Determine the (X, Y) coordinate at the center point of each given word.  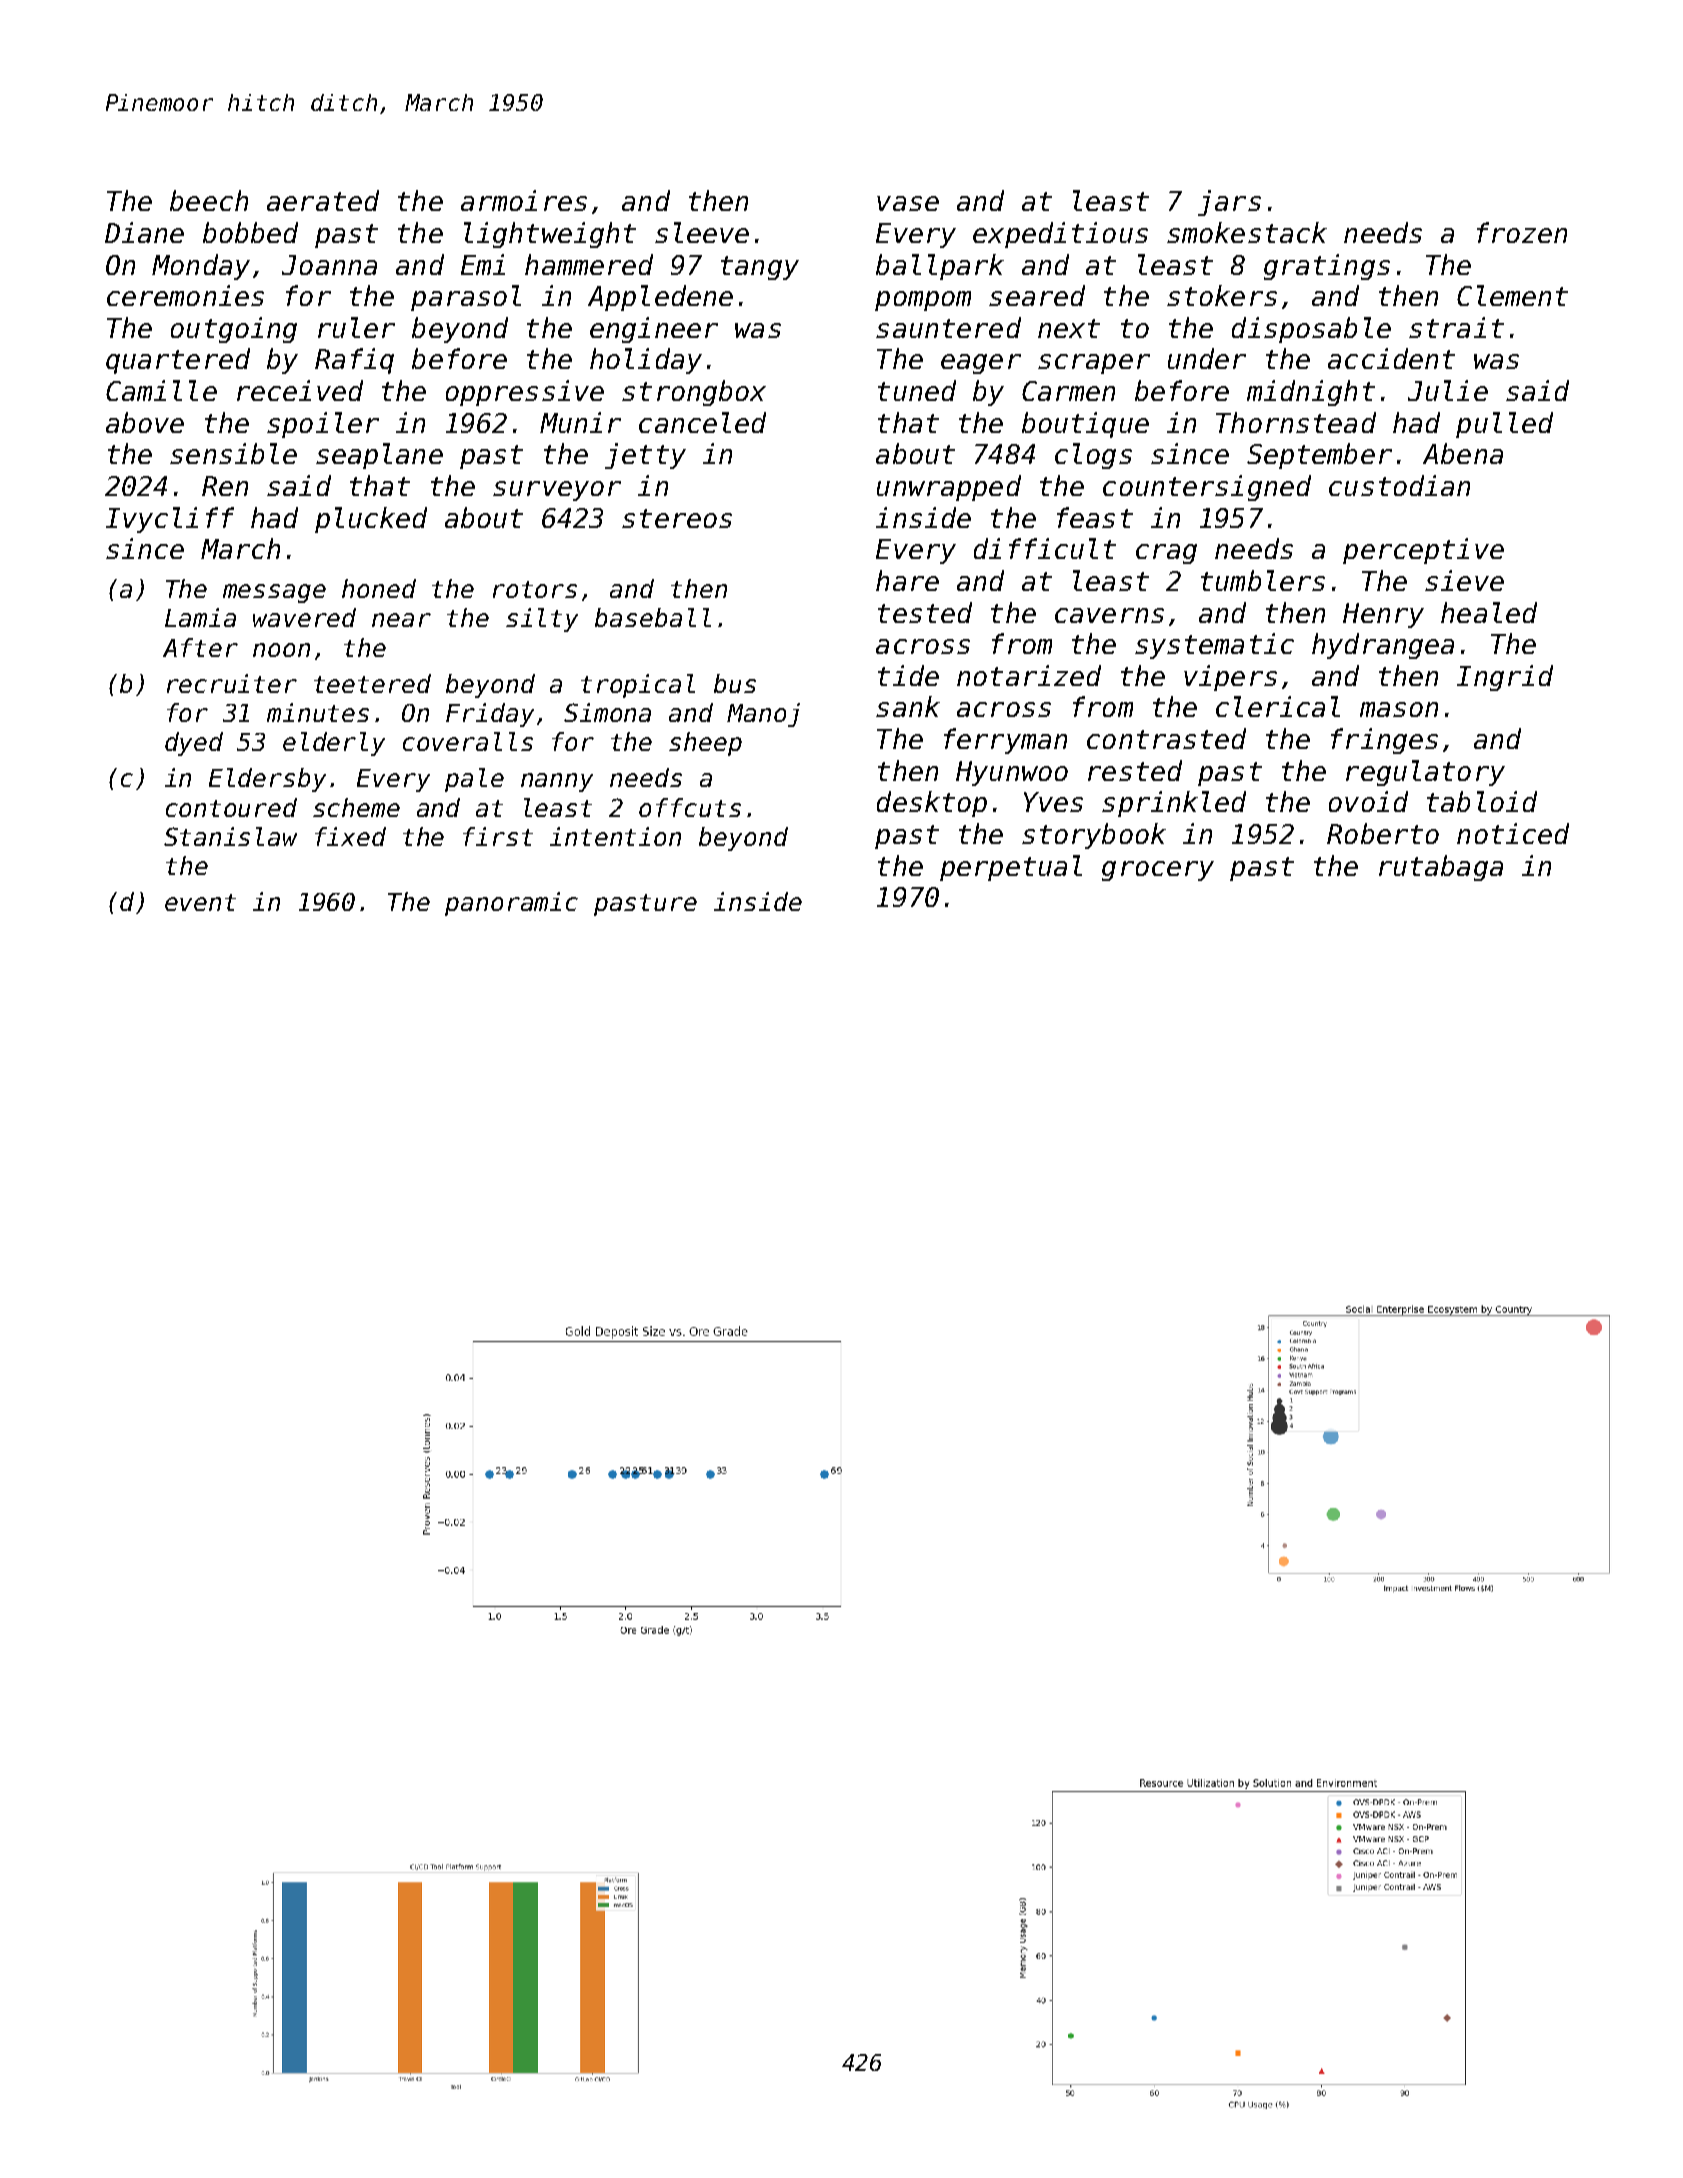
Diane (144, 232)
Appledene (660, 298)
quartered (178, 361)
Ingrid (1505, 678)
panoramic (511, 904)
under (1207, 358)
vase (908, 203)
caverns (1109, 615)
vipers (1230, 678)
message (274, 593)
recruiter (232, 683)
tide (908, 675)
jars (1229, 203)
